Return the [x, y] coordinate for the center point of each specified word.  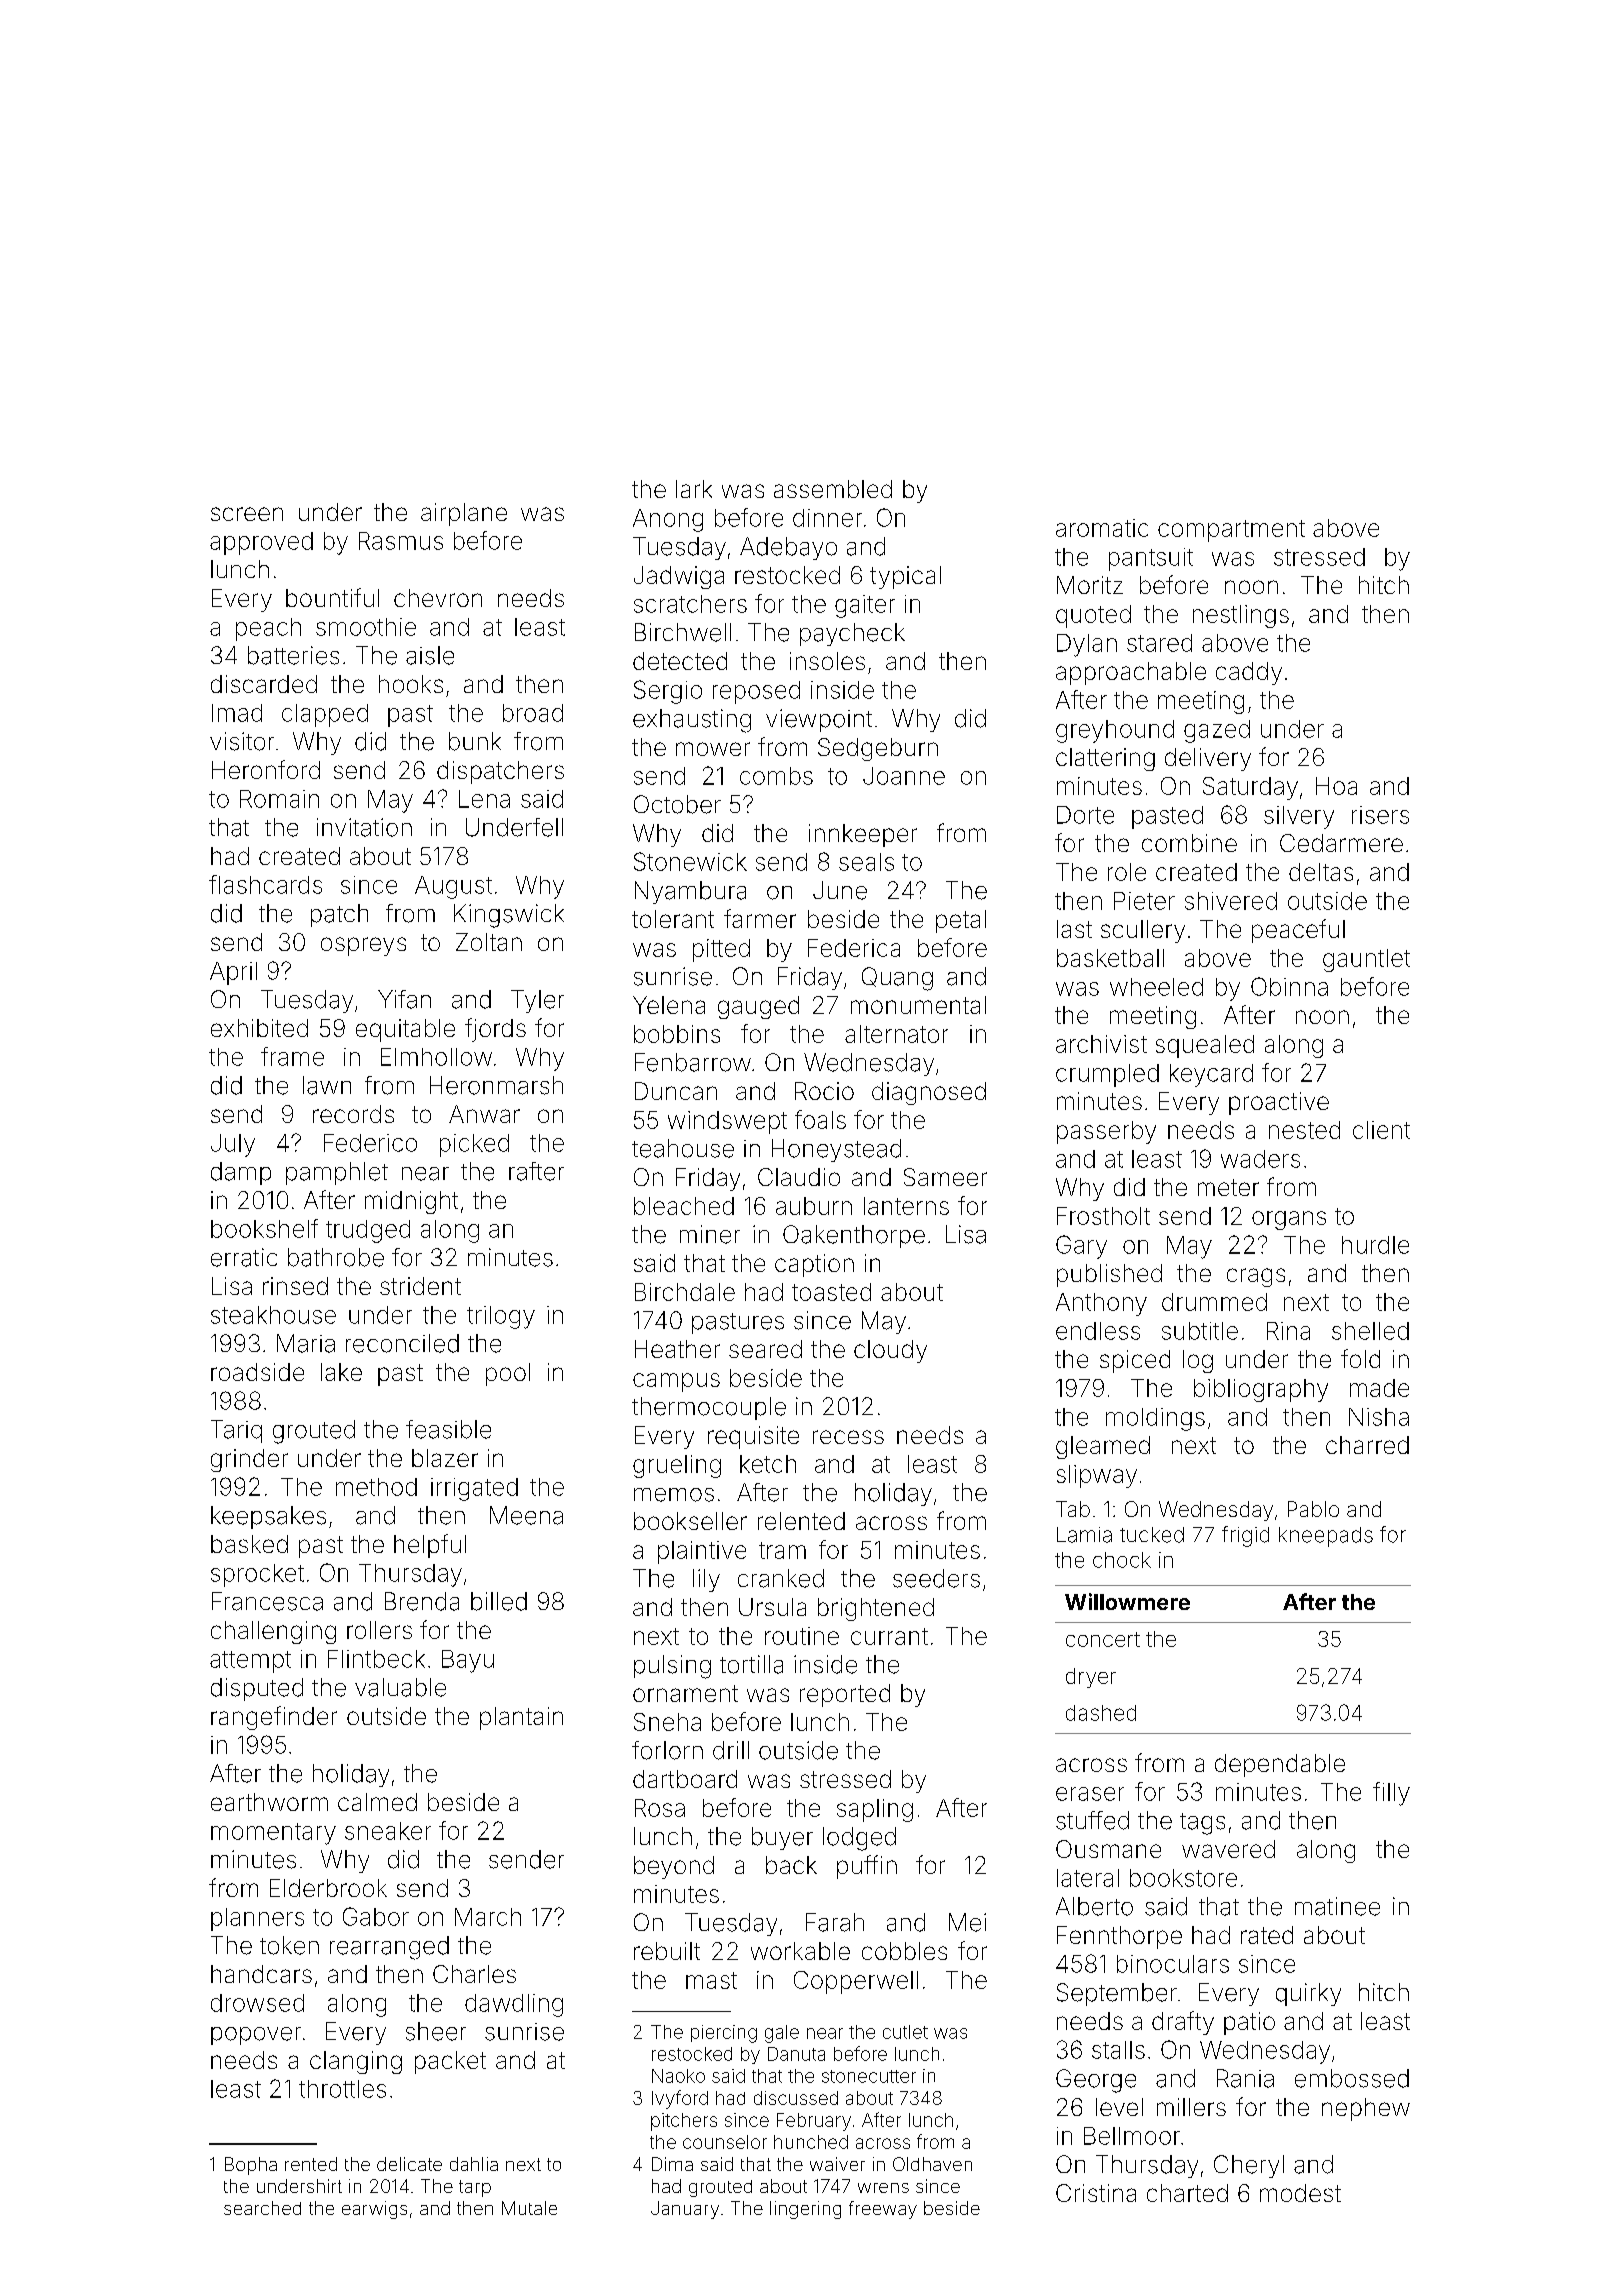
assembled [833, 489]
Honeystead [836, 1150]
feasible [448, 1429]
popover [256, 2036]
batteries [293, 655]
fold [1360, 1358]
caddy [1249, 673]
